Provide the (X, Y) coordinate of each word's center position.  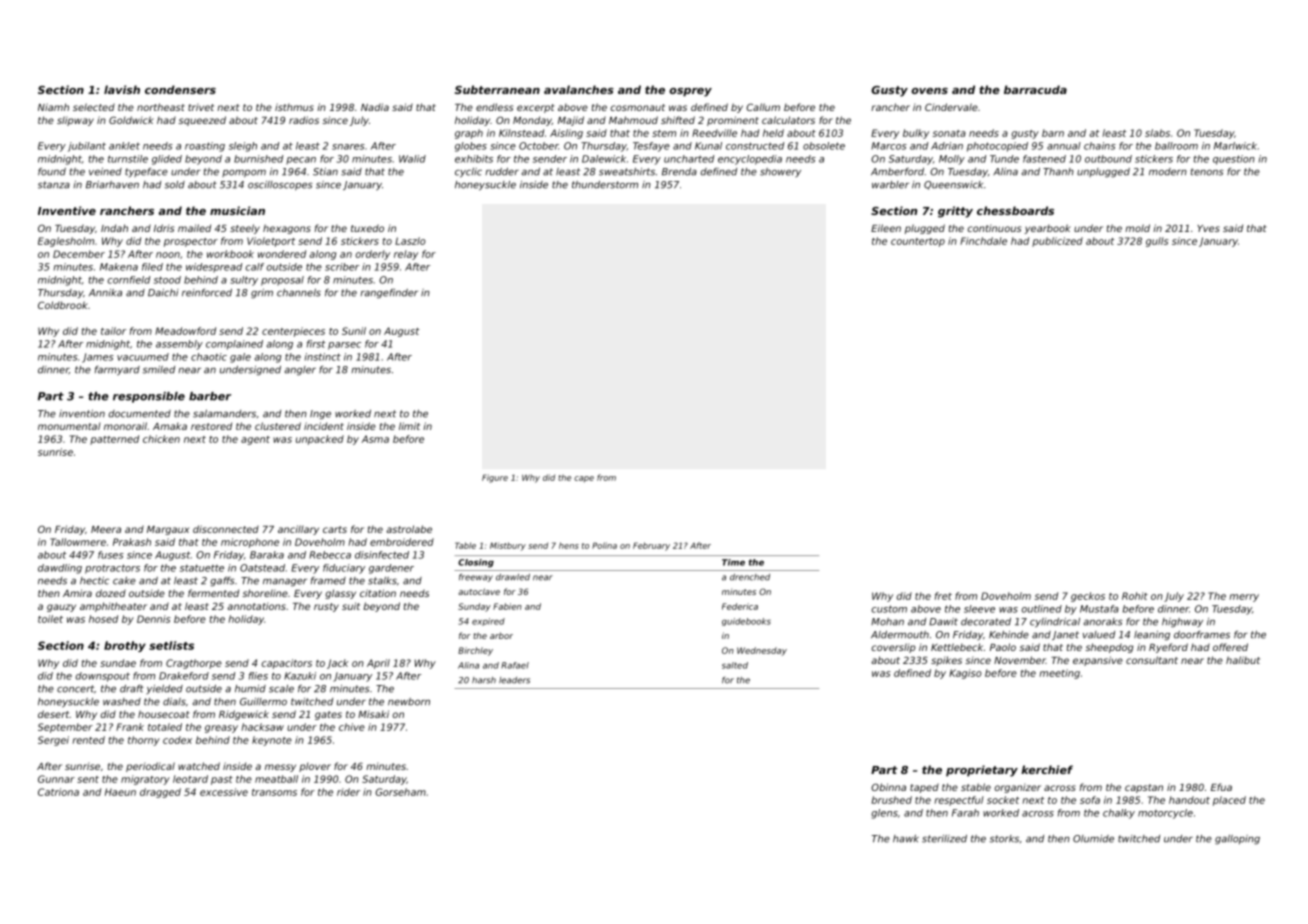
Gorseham (400, 792)
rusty (326, 607)
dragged (160, 793)
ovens (929, 91)
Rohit (1135, 596)
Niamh (53, 107)
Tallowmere (78, 542)
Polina (604, 545)
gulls (1157, 242)
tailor (113, 331)
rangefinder (389, 294)
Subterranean (497, 89)
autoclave (479, 591)
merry (1244, 598)
